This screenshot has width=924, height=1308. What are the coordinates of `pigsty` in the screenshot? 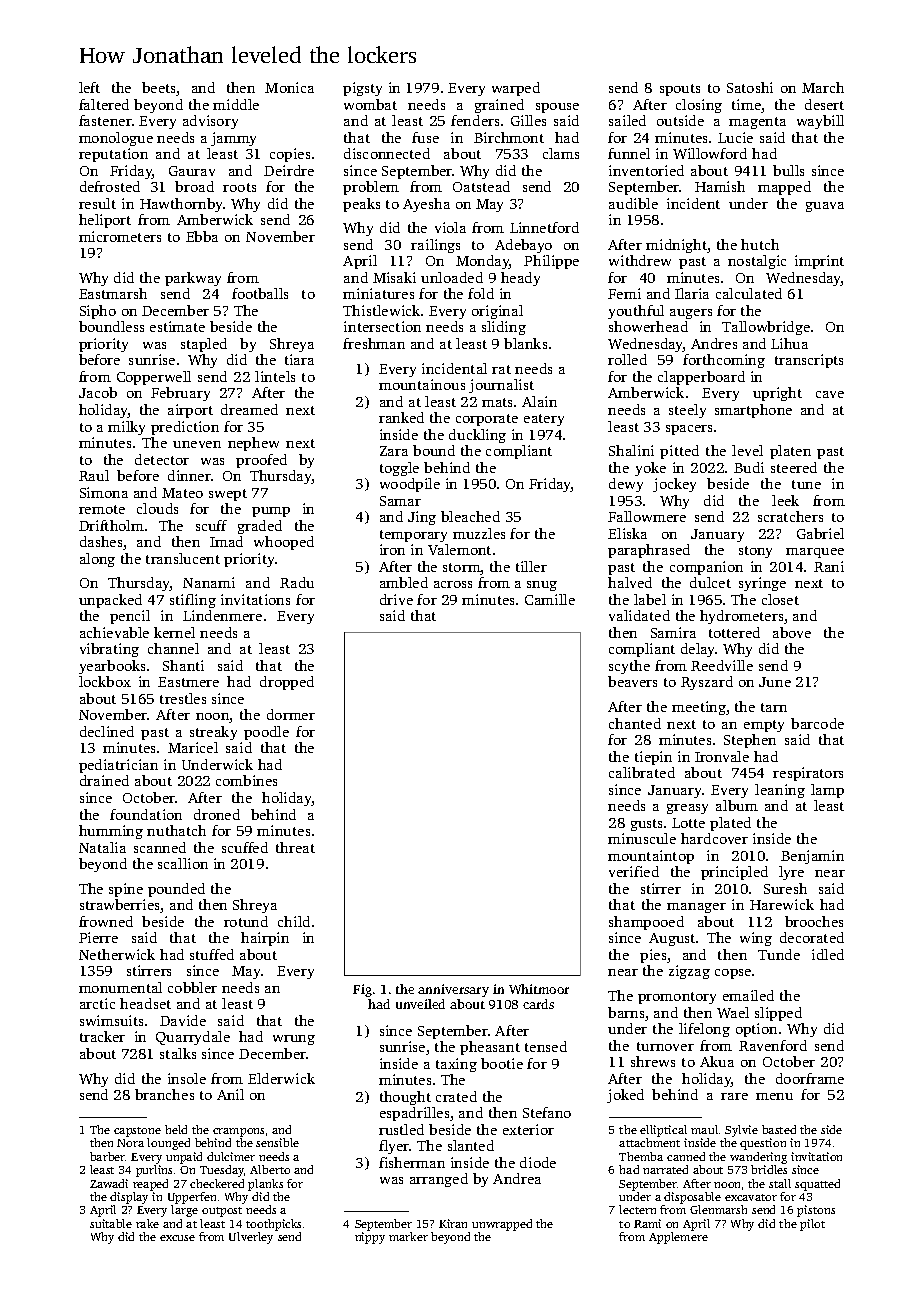 It's located at (362, 89).
